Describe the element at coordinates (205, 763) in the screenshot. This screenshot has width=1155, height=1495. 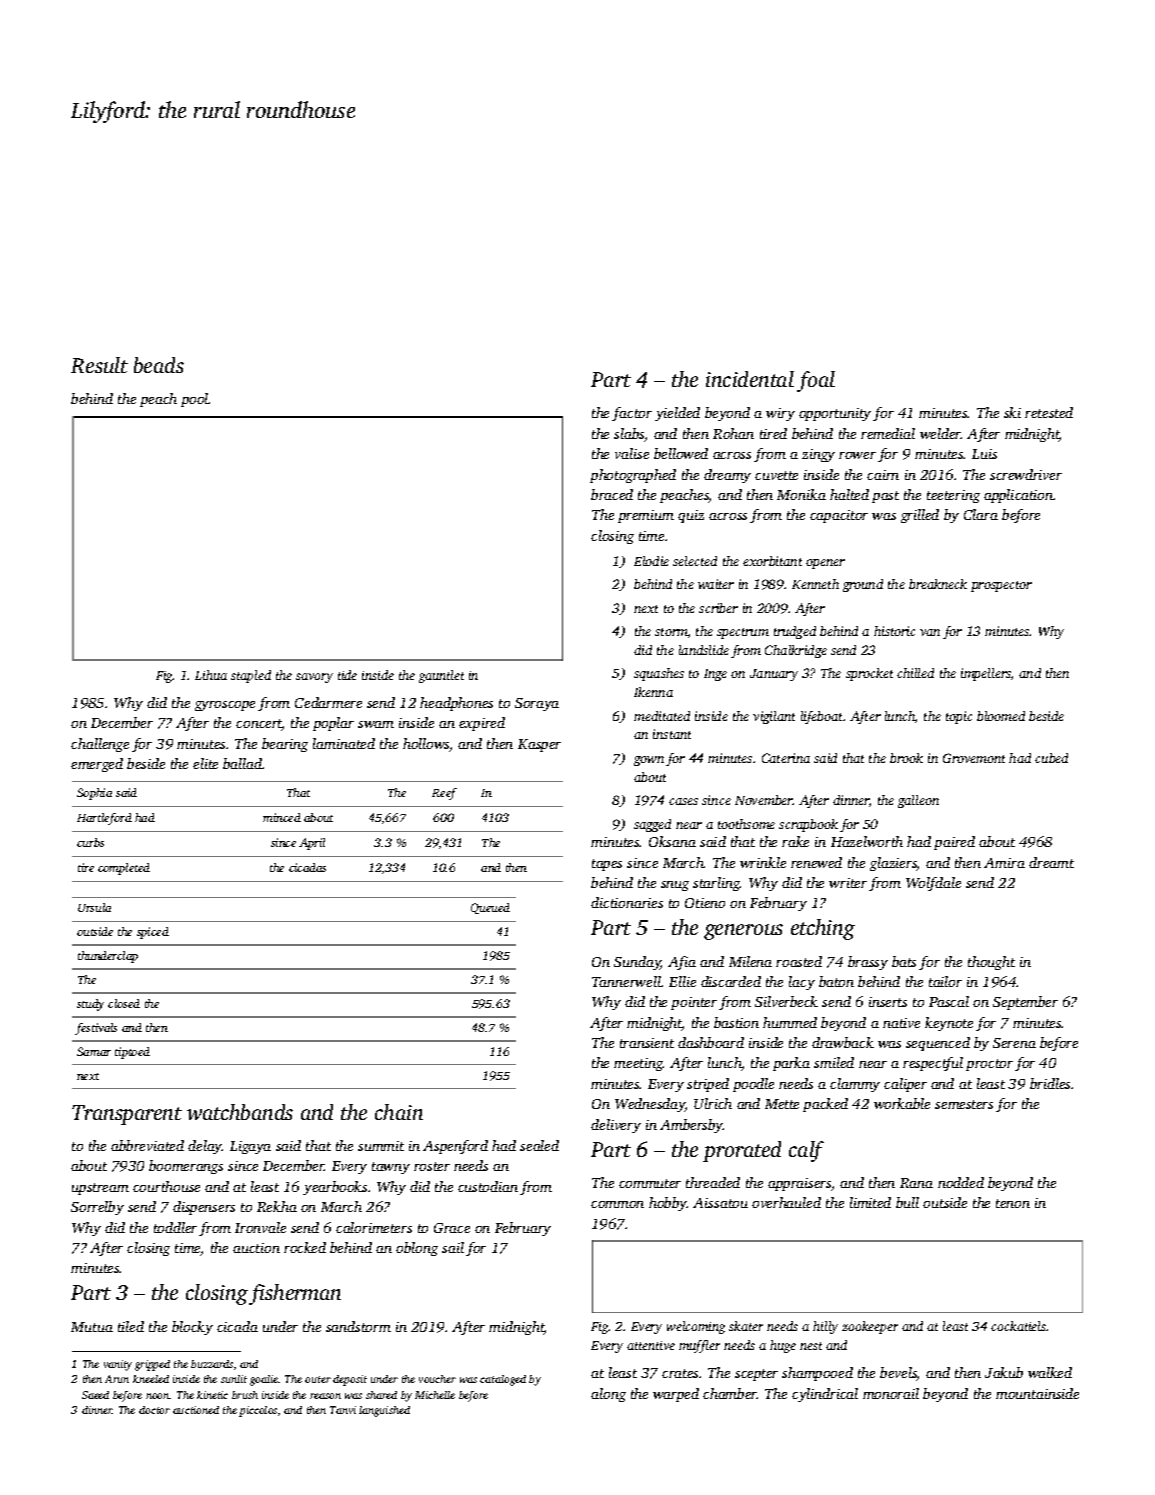
I see `elite` at that location.
